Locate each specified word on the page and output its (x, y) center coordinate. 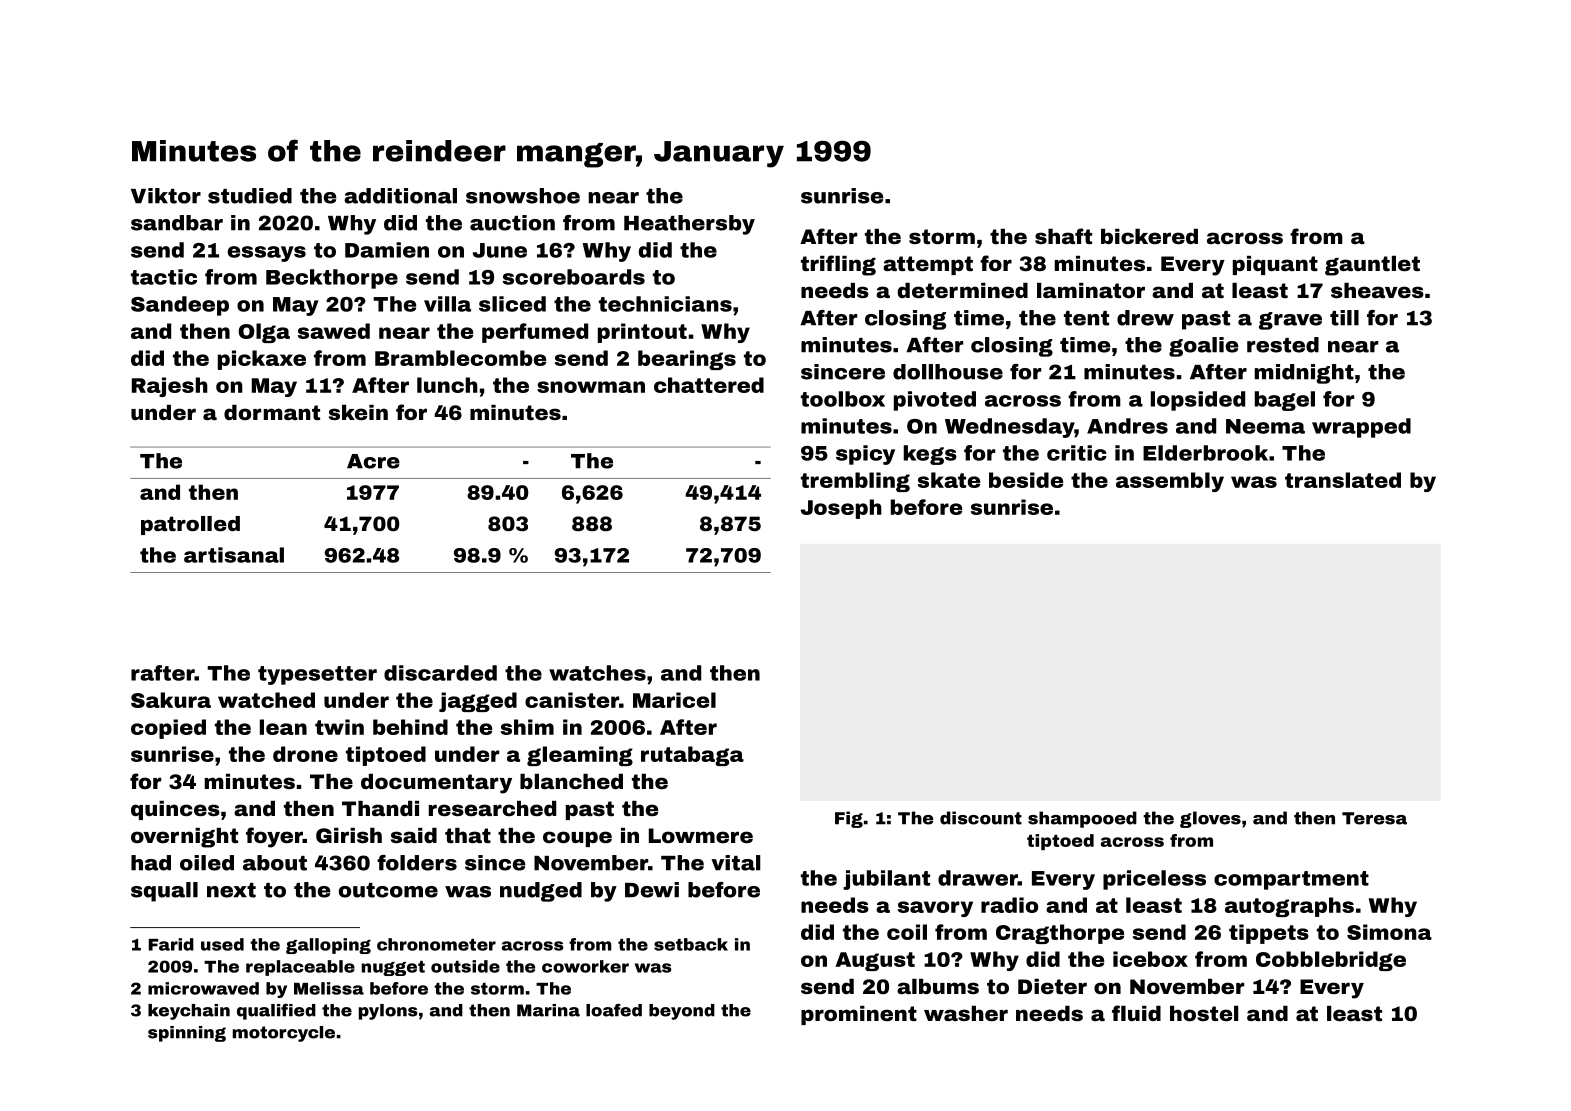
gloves (1210, 819)
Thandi (380, 808)
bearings (687, 360)
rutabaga (692, 756)
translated (1343, 480)
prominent (859, 1015)
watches (597, 673)
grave (1290, 321)
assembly (1170, 482)
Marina (548, 1010)
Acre (373, 461)
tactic (164, 277)
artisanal (234, 555)
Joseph (841, 509)
